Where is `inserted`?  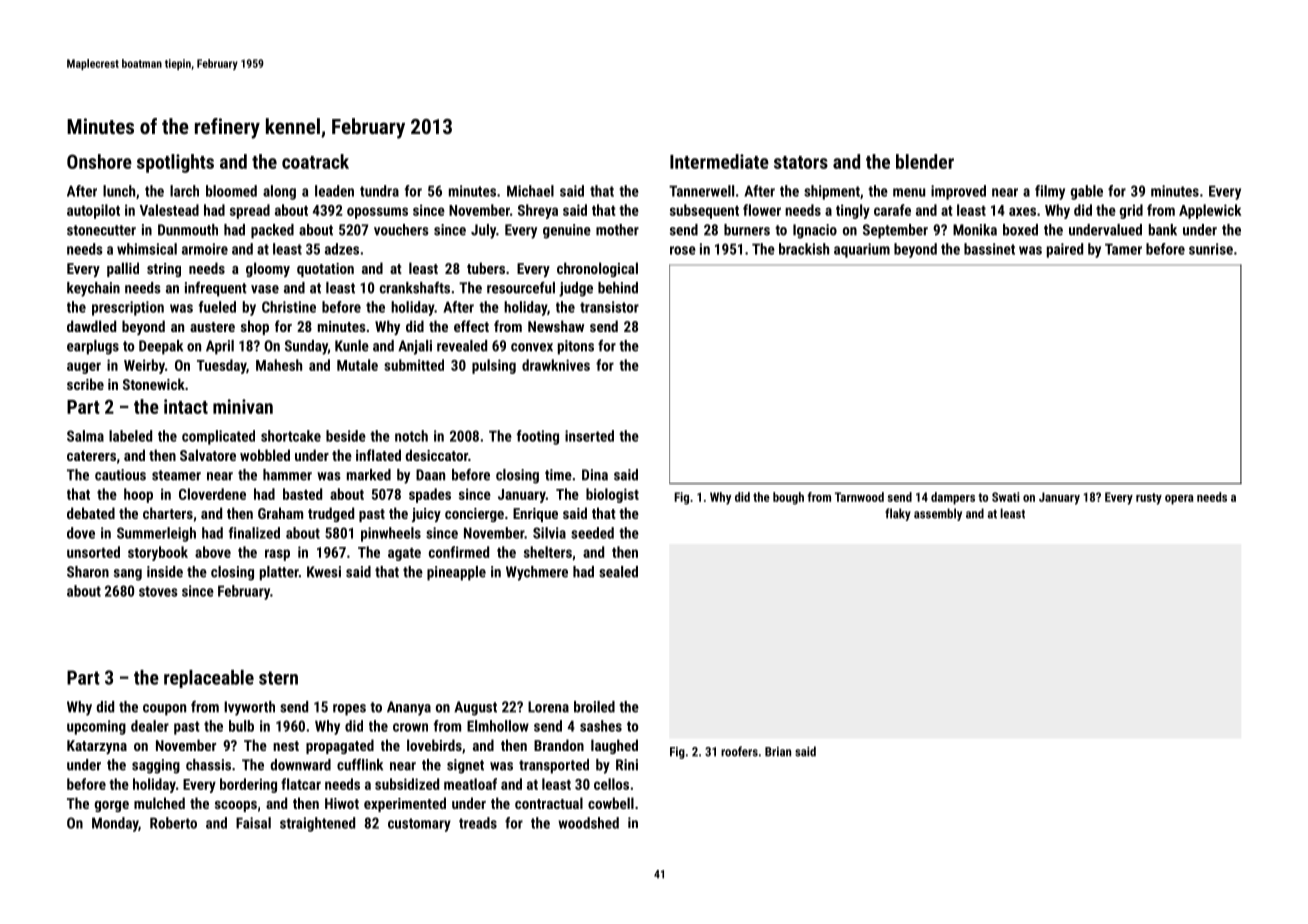 inserted is located at coordinates (589, 436).
